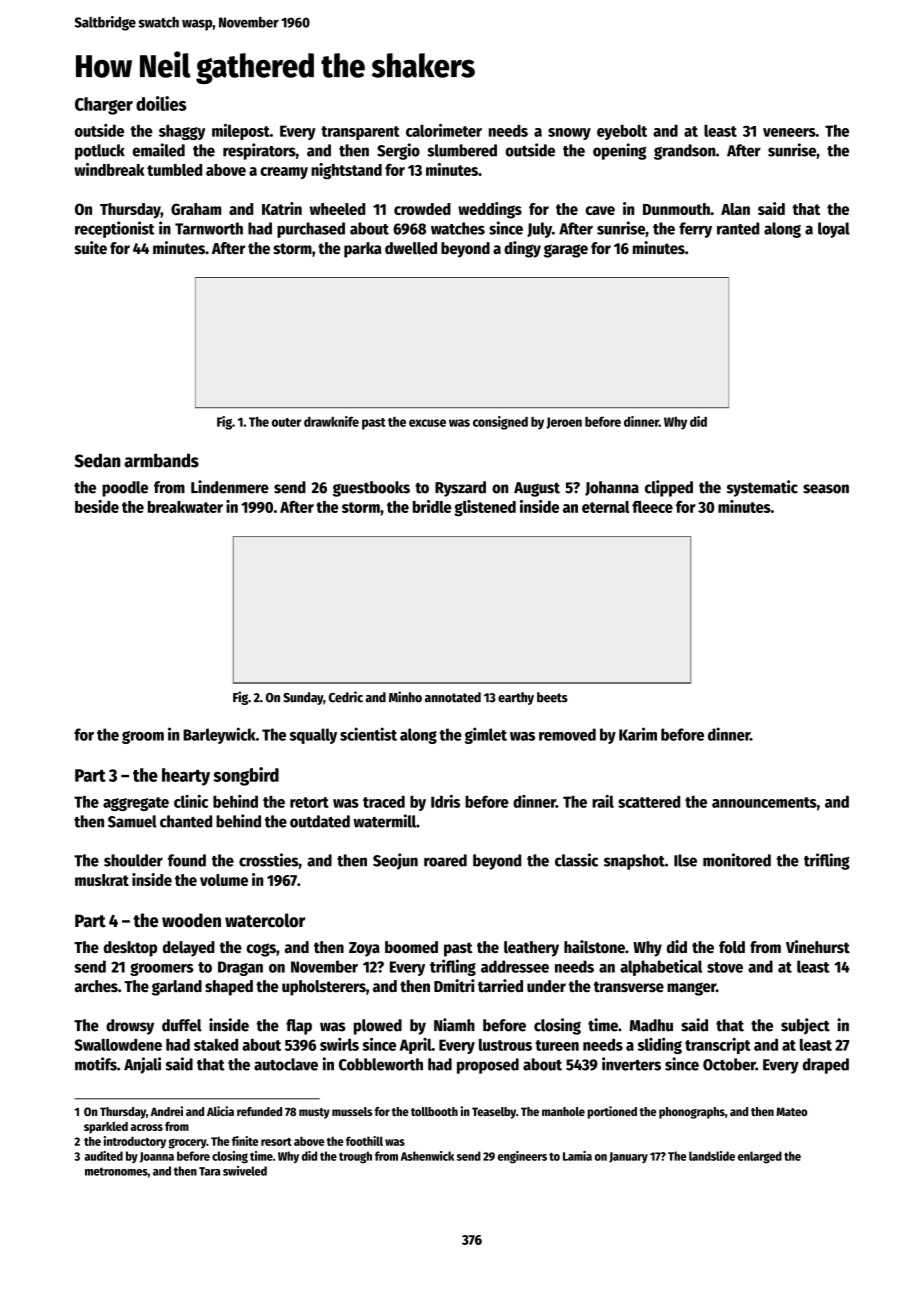  I want to click on Tara, so click(210, 1171).
